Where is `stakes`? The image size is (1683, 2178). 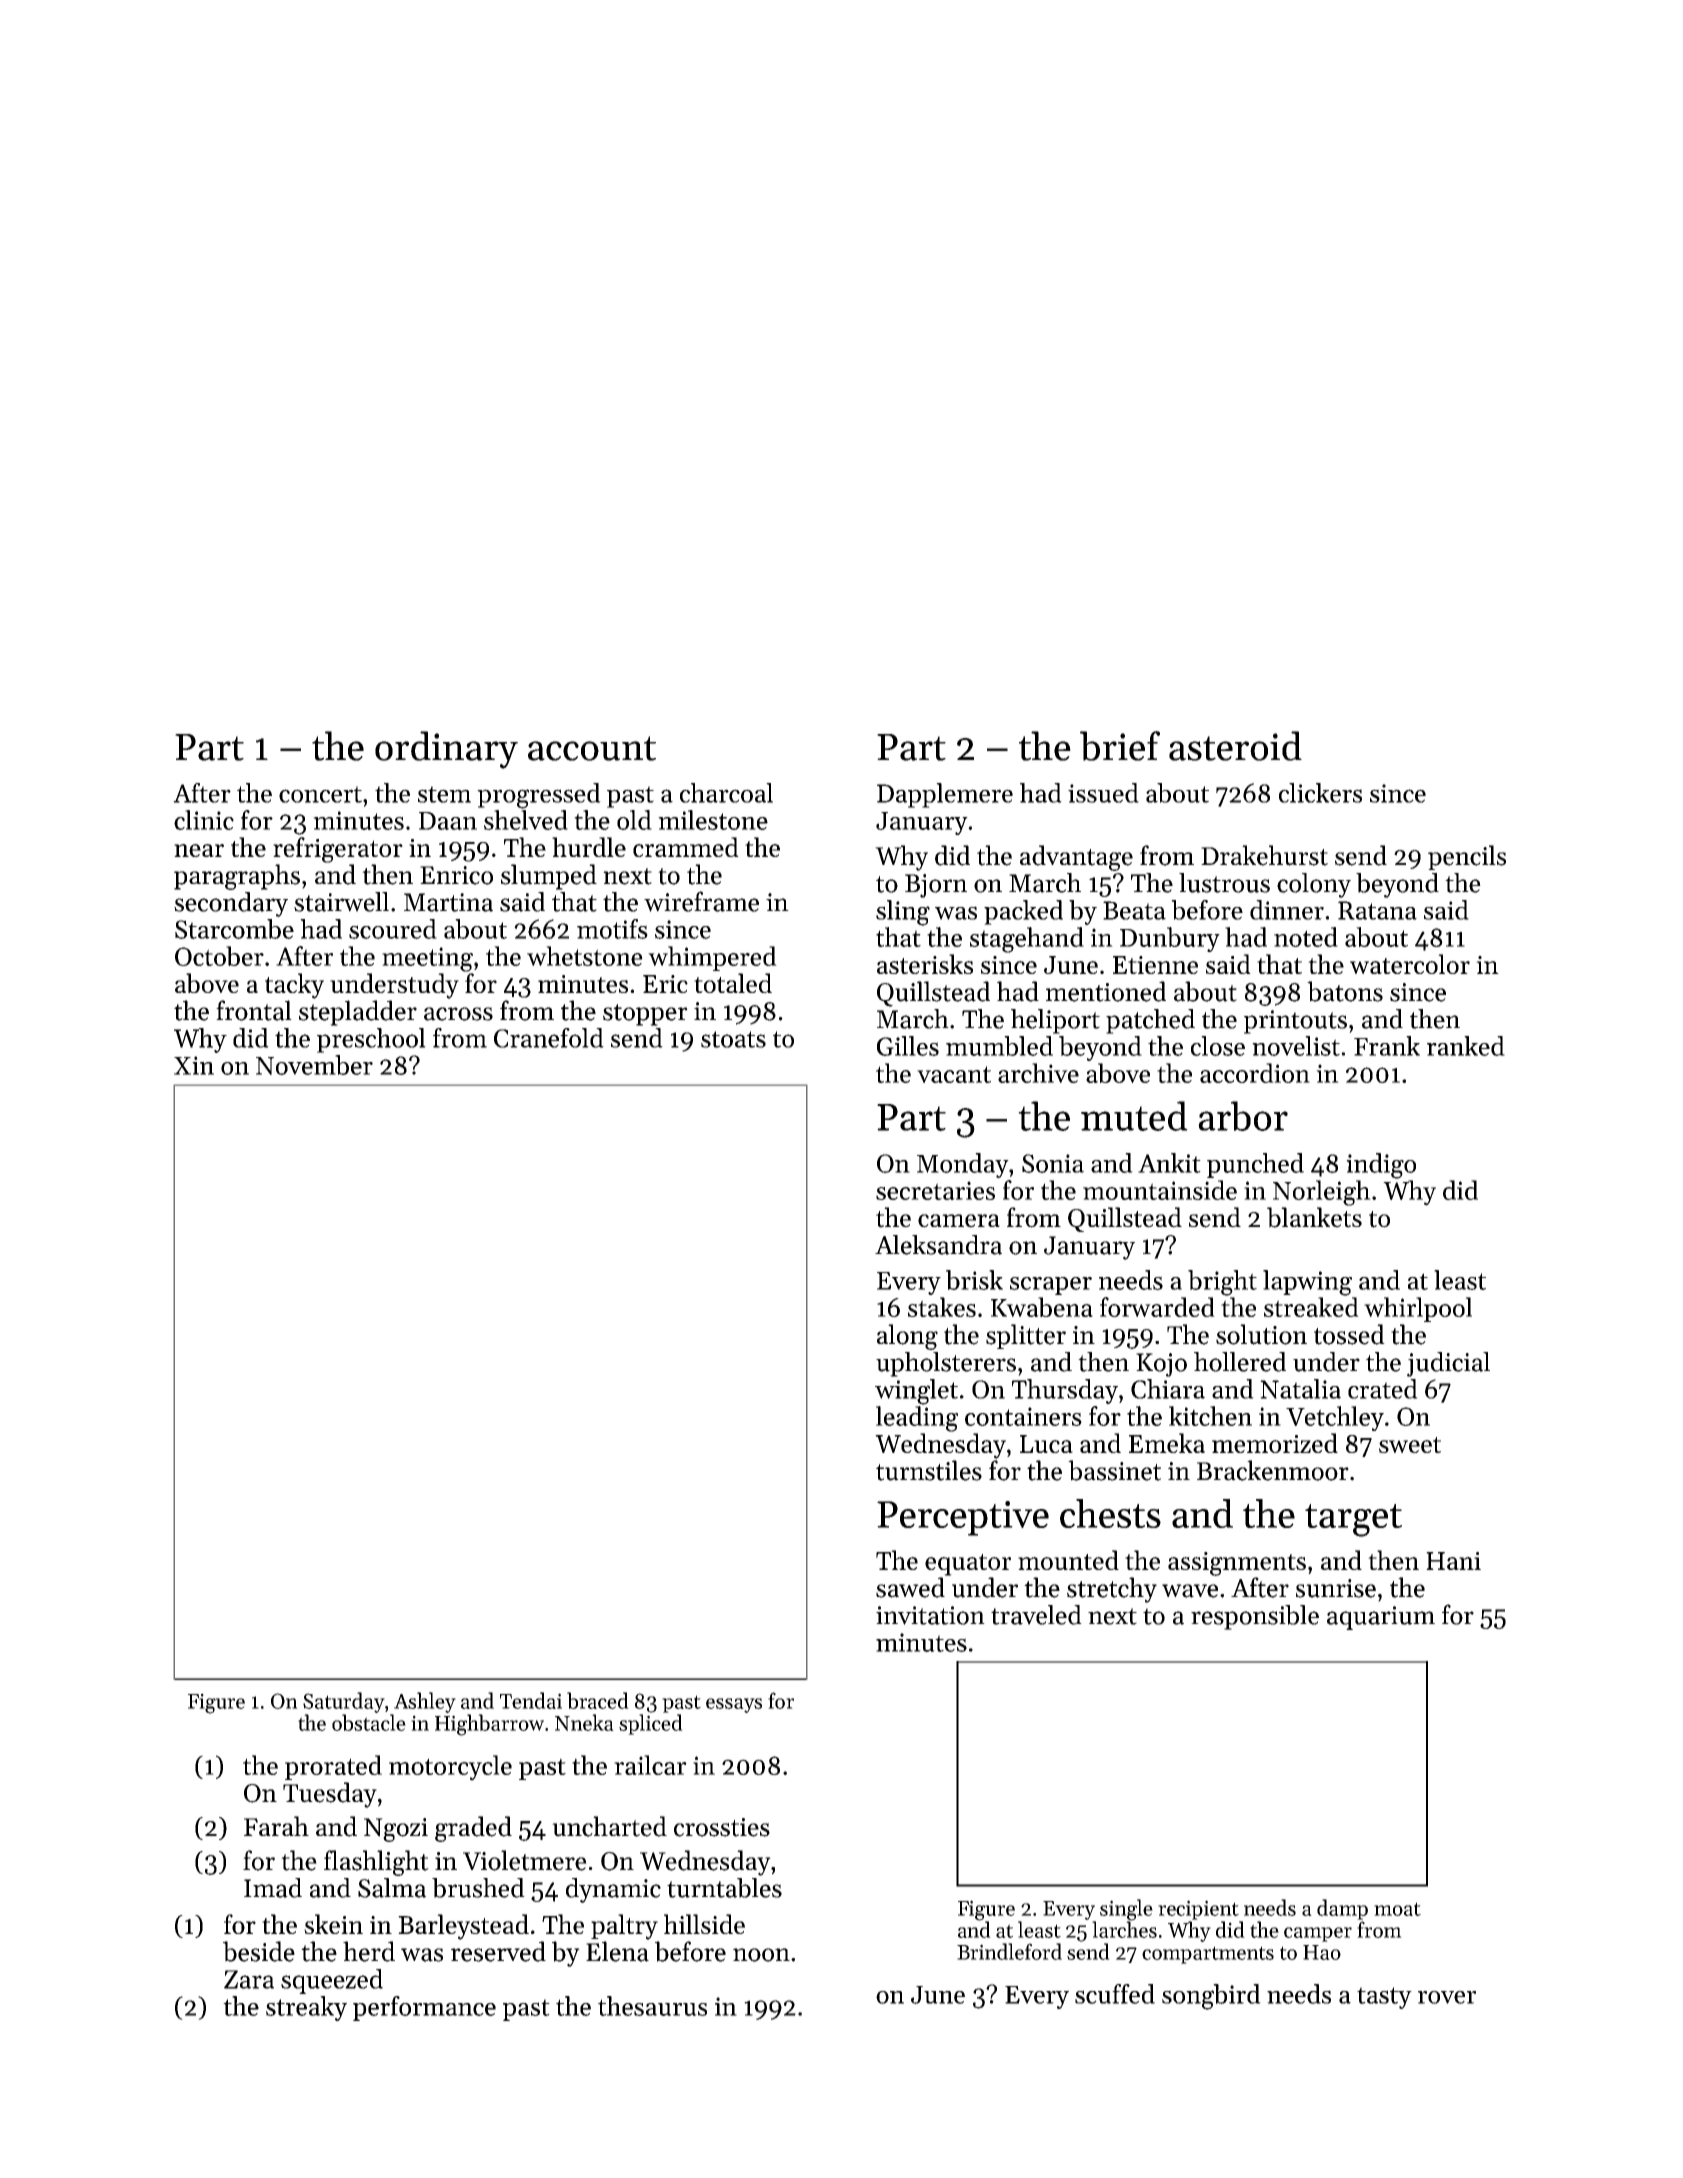
stakes is located at coordinates (942, 1307).
